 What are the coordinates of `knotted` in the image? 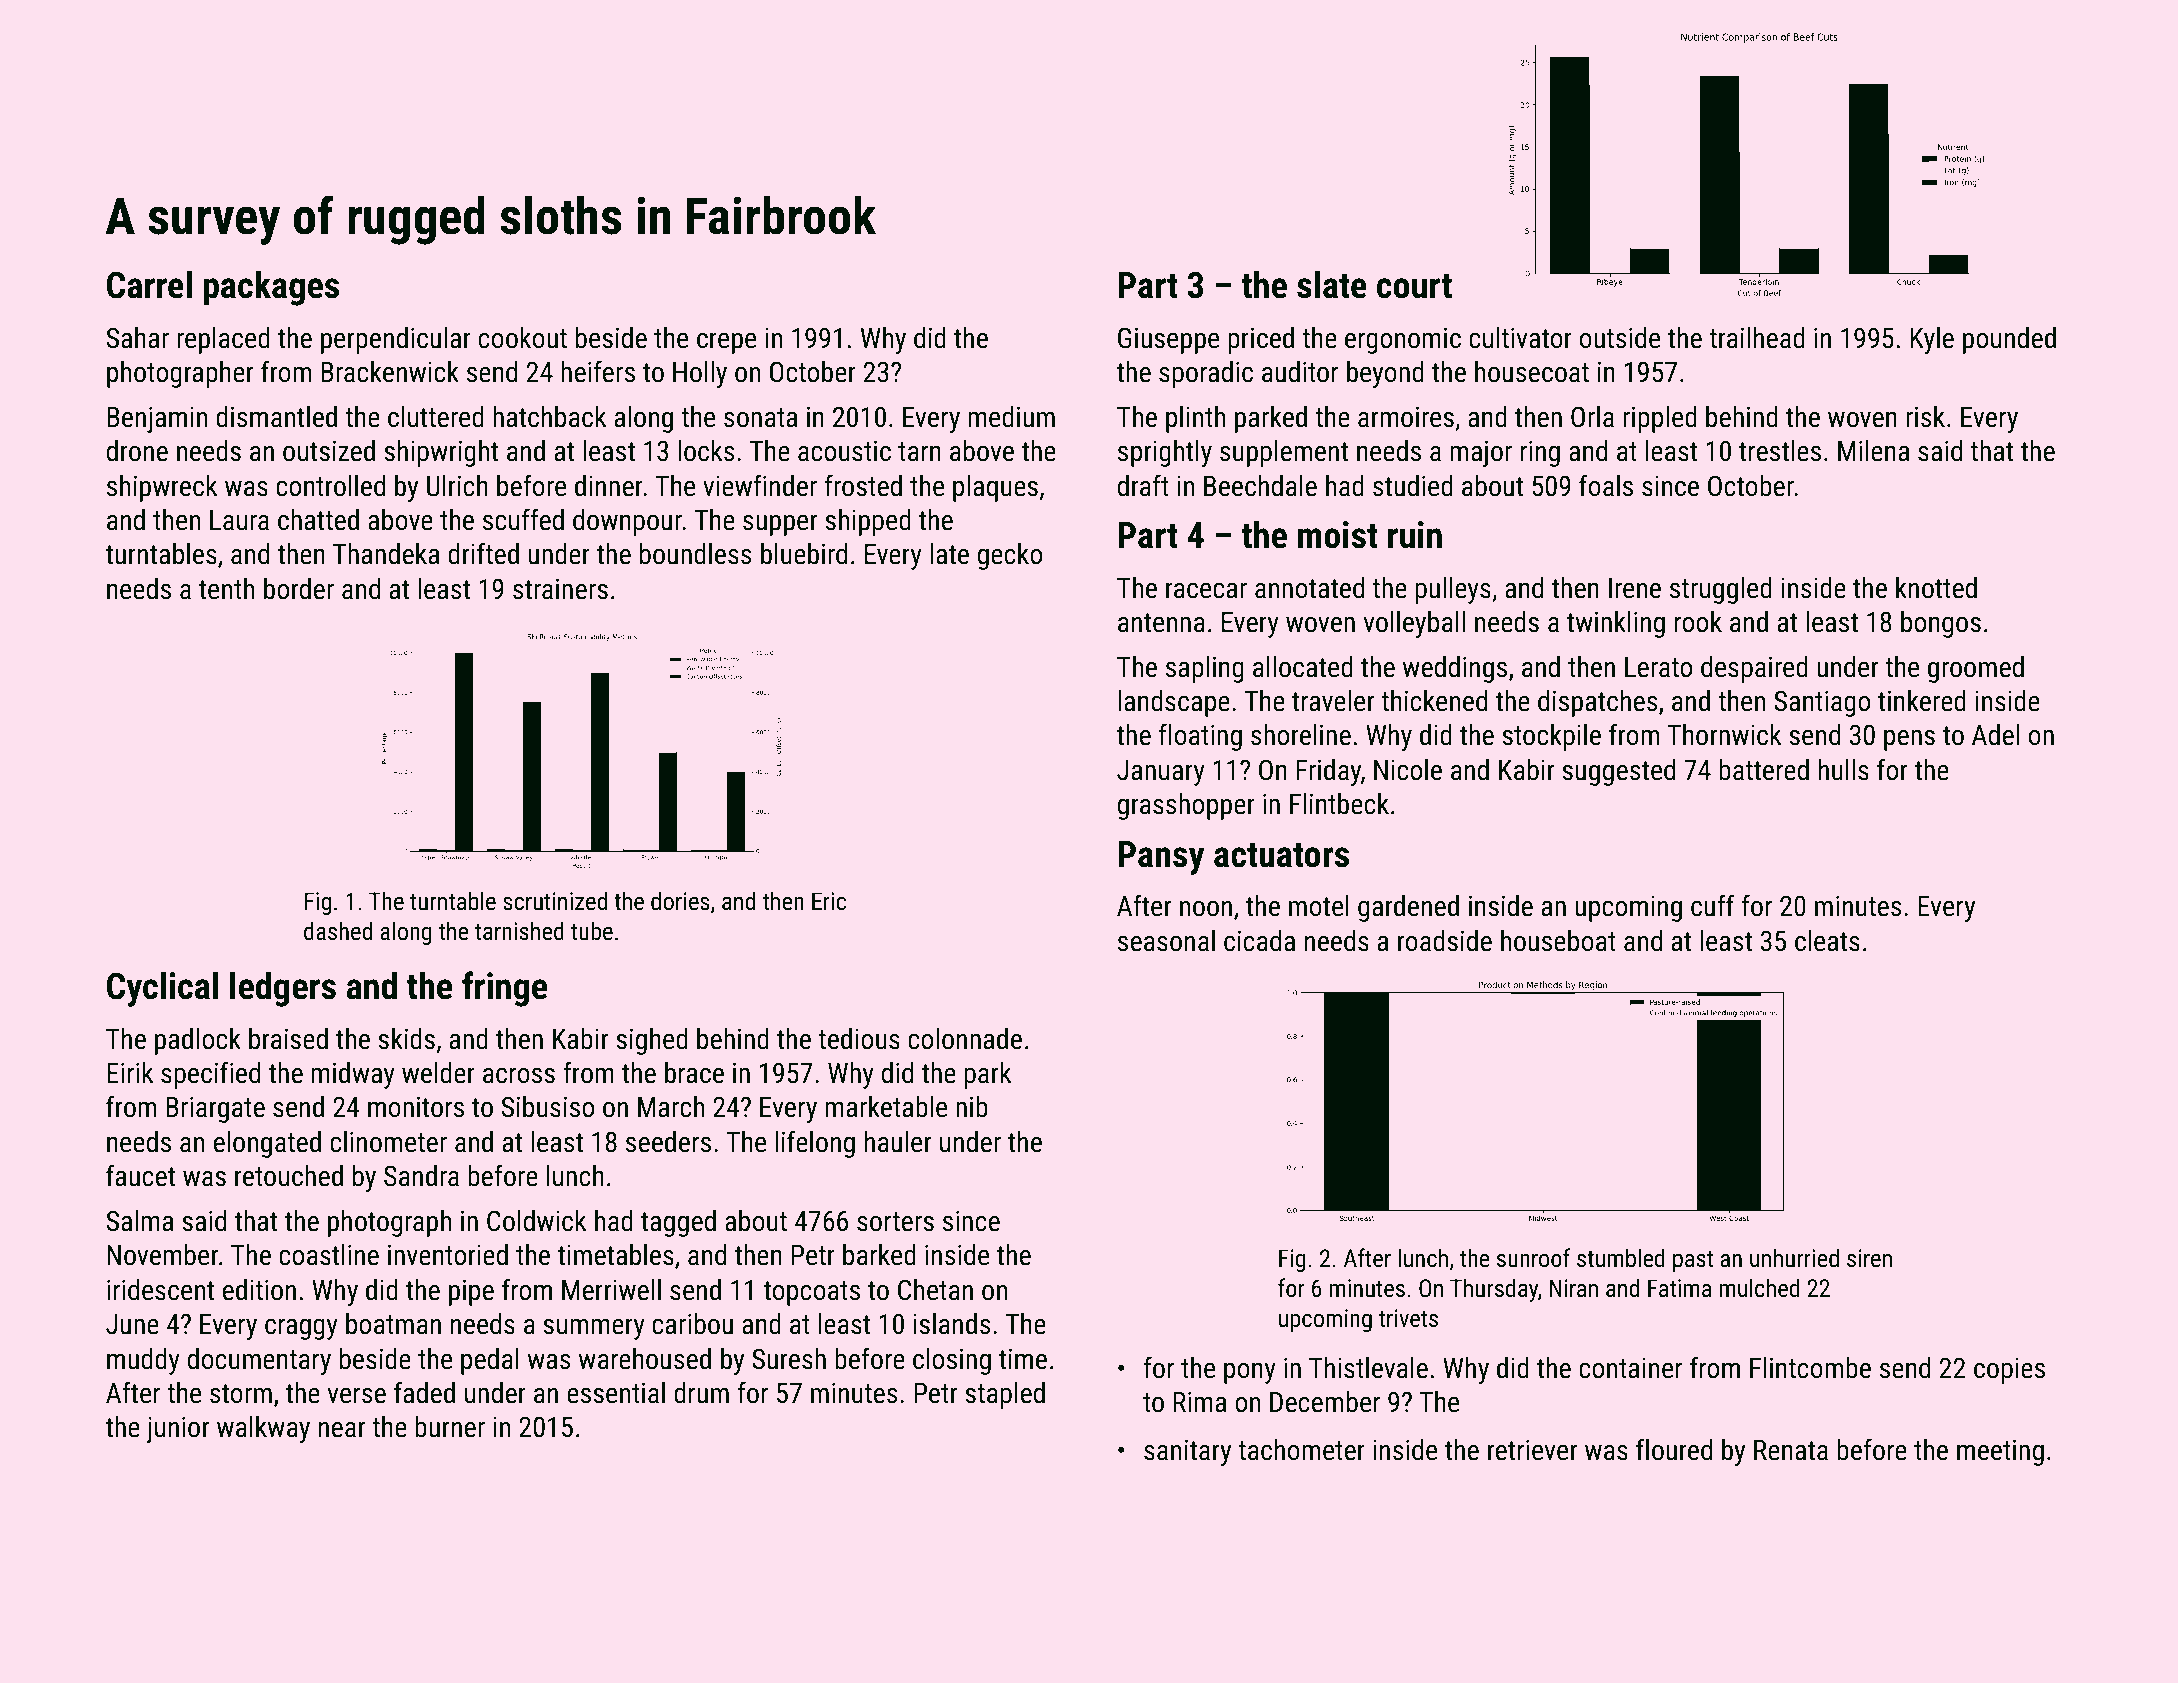 It's located at (1936, 588).
